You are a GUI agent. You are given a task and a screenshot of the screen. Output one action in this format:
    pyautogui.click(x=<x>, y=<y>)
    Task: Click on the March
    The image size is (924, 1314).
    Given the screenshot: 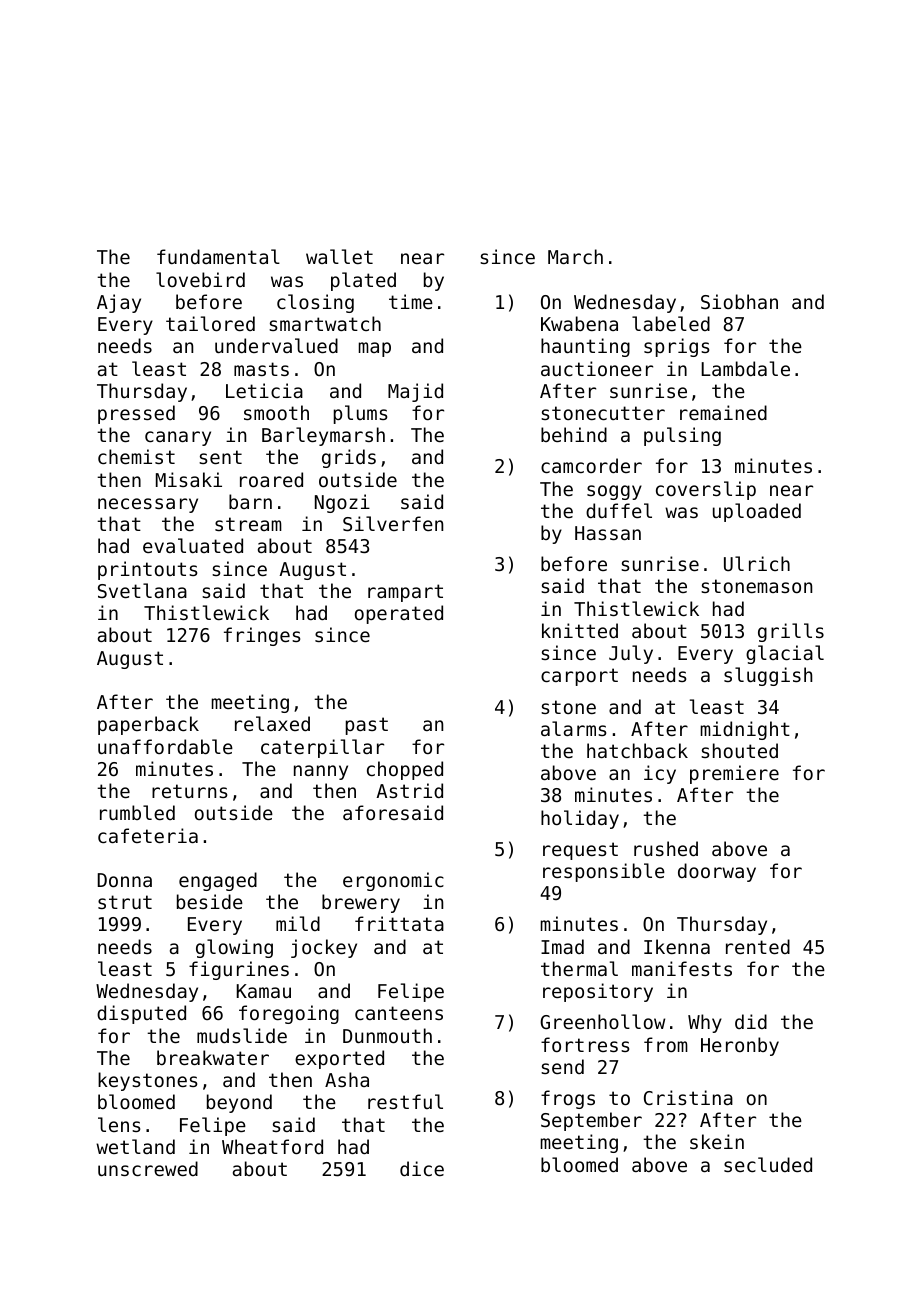 What is the action you would take?
    pyautogui.click(x=575, y=256)
